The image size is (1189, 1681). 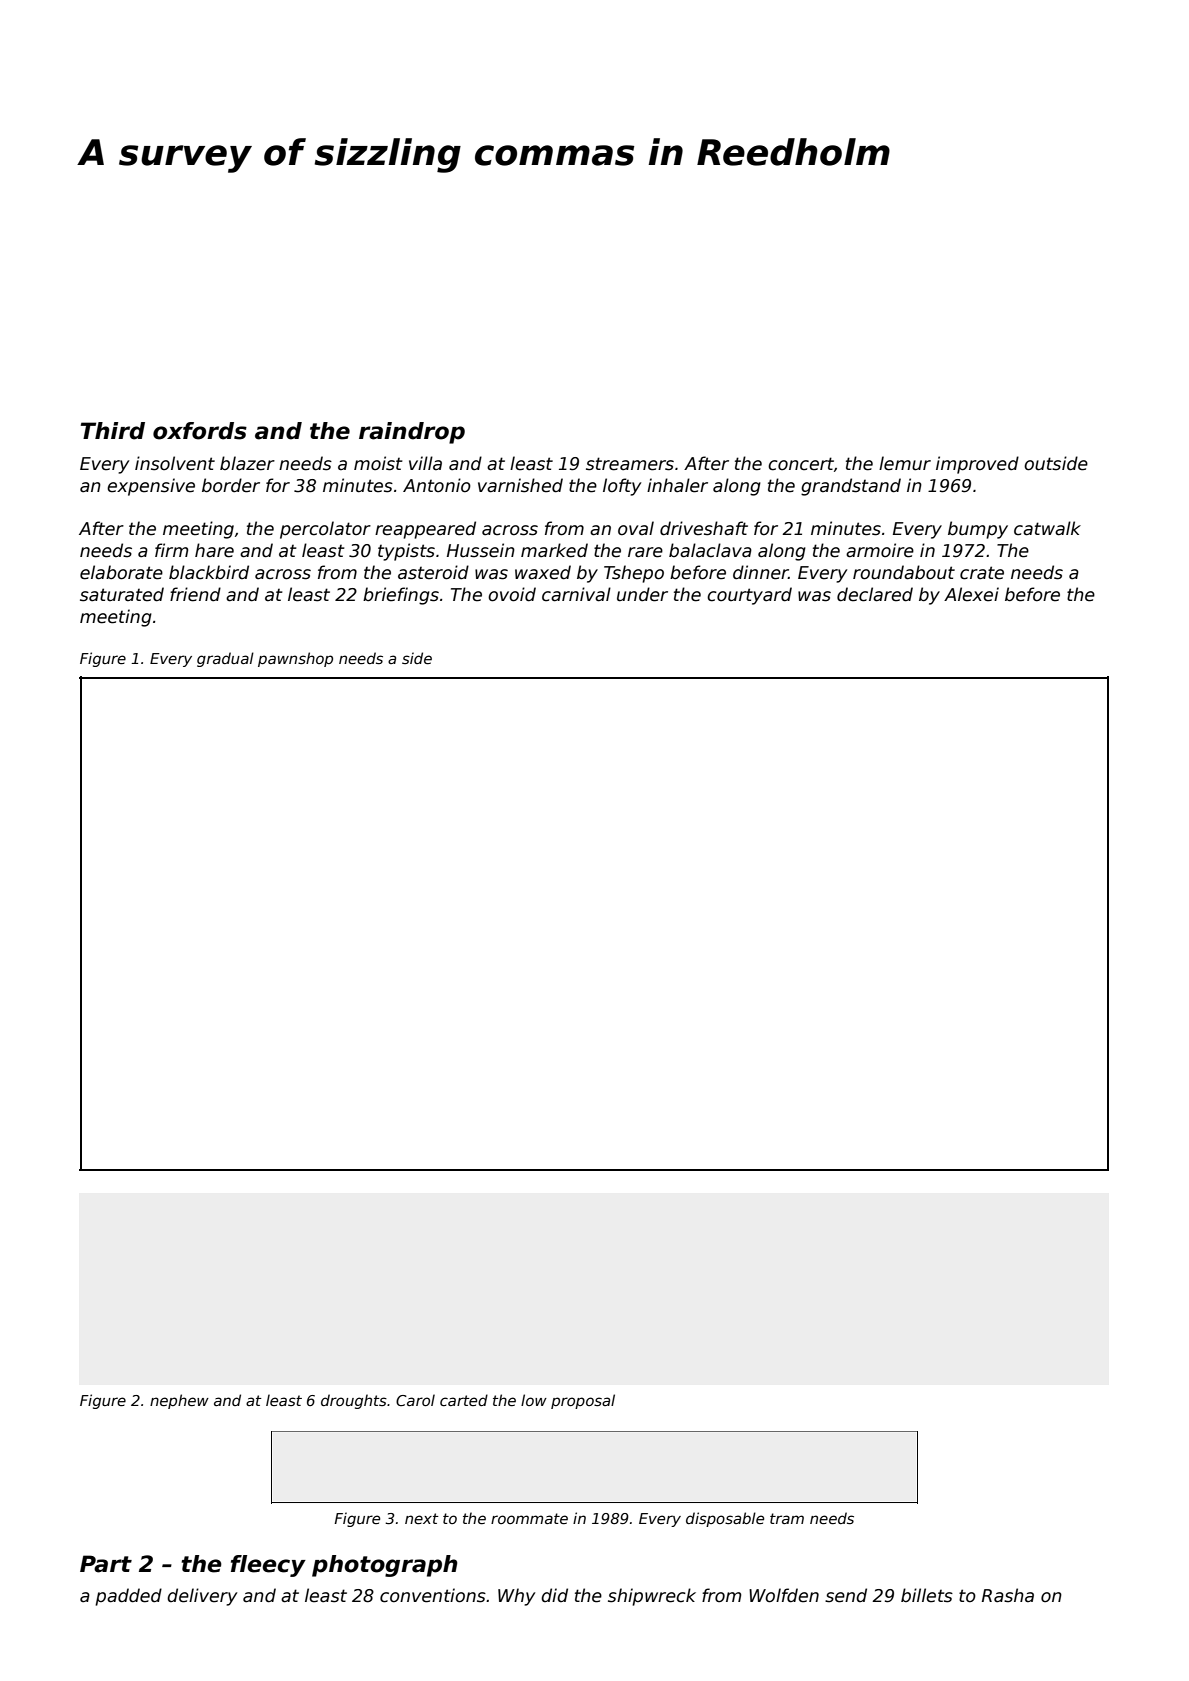 What do you see at coordinates (534, 1400) in the screenshot?
I see `low` at bounding box center [534, 1400].
